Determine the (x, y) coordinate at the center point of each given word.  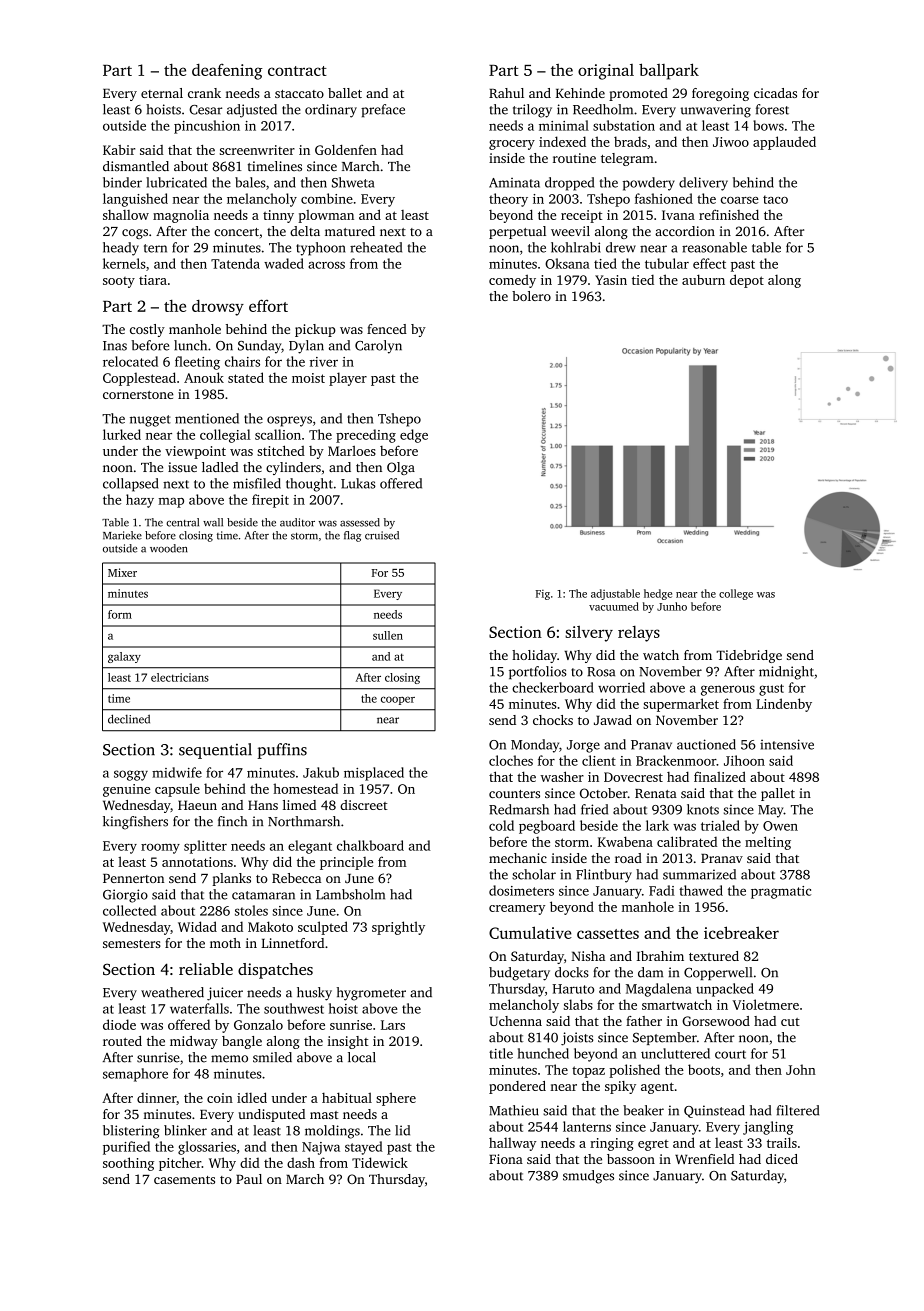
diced (782, 1159)
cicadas (775, 93)
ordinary (331, 111)
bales (250, 182)
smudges (588, 1177)
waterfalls (199, 1008)
